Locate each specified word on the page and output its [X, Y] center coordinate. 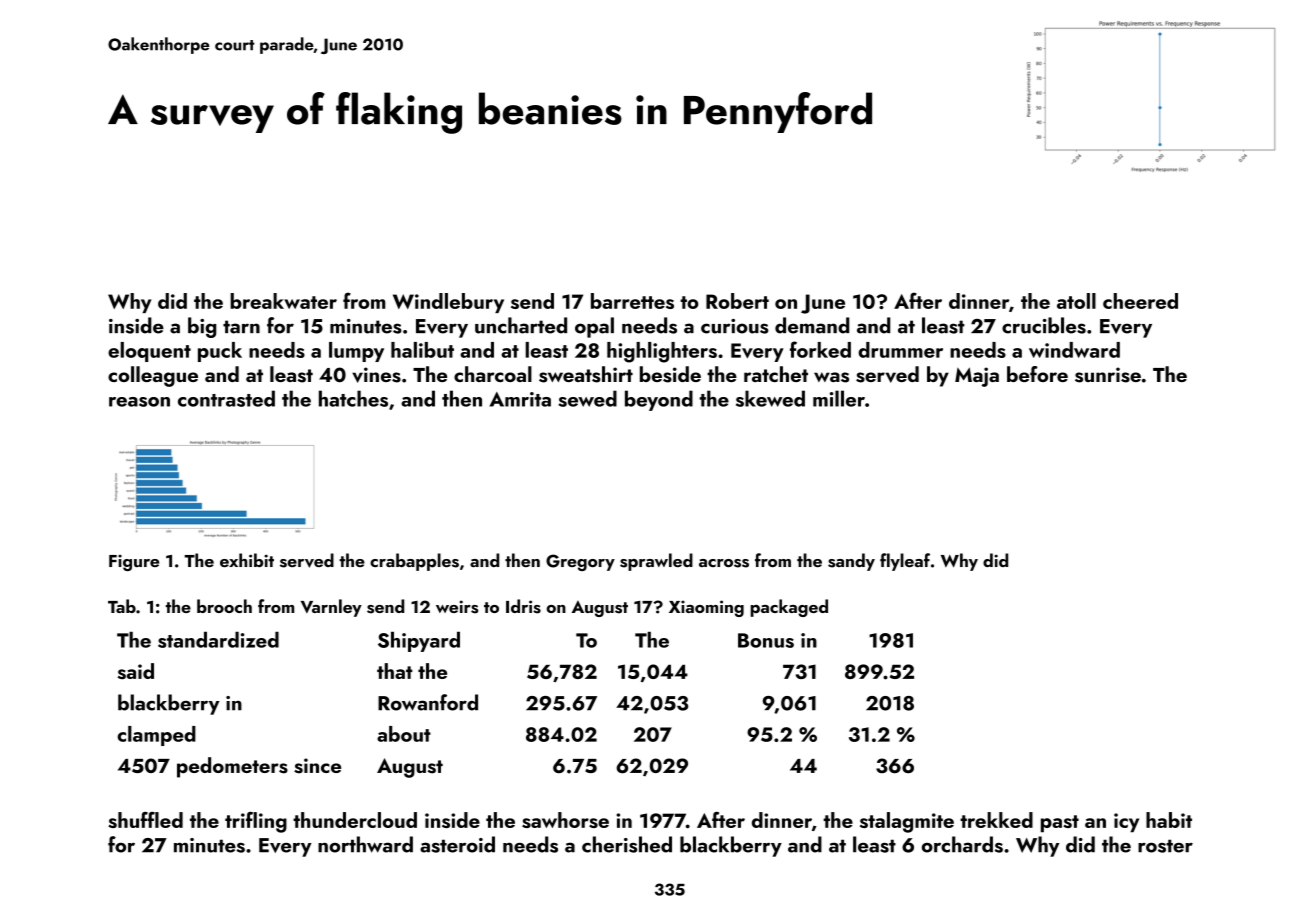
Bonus [766, 640]
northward [365, 844]
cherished [627, 844]
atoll [1076, 301]
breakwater [283, 301]
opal [594, 327]
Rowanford [428, 702]
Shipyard [419, 642]
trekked [996, 820]
